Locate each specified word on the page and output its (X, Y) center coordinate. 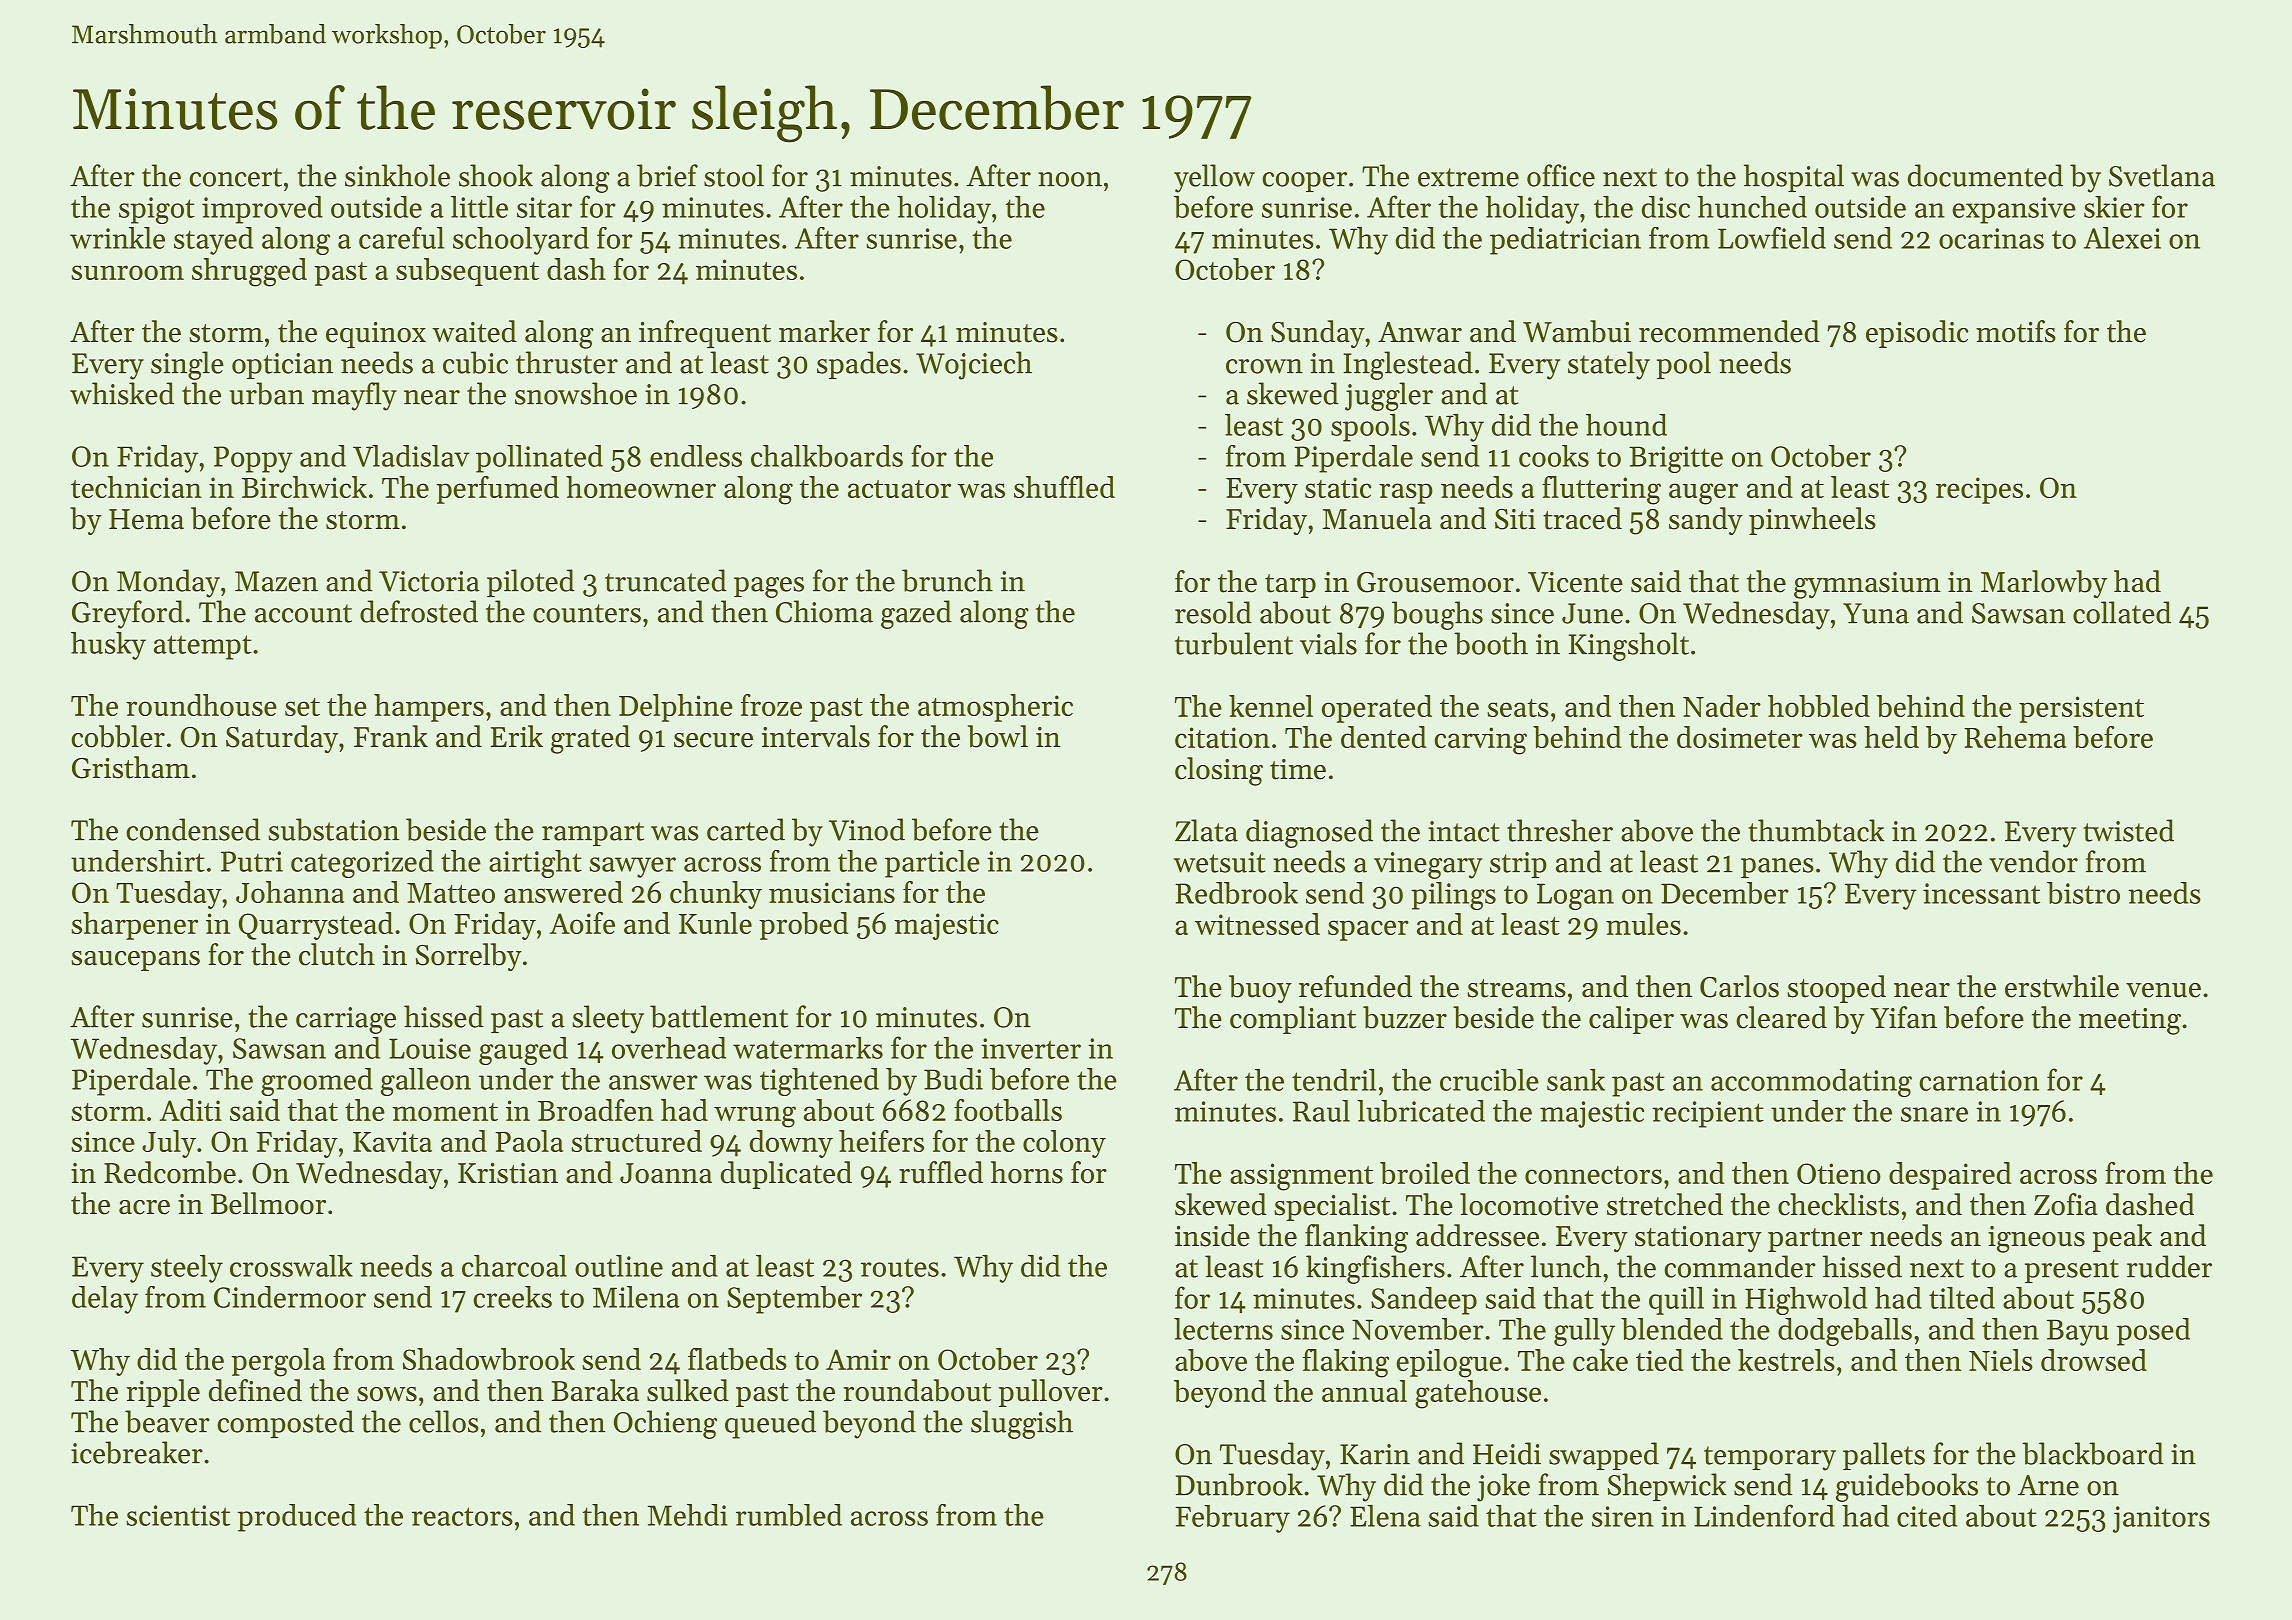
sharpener (134, 926)
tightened (819, 1082)
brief (667, 175)
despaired (1950, 1176)
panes (1777, 868)
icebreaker (137, 1452)
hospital (1794, 178)
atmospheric (995, 708)
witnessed (1257, 924)
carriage (346, 1020)
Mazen (276, 581)
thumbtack (1816, 830)
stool (734, 175)
